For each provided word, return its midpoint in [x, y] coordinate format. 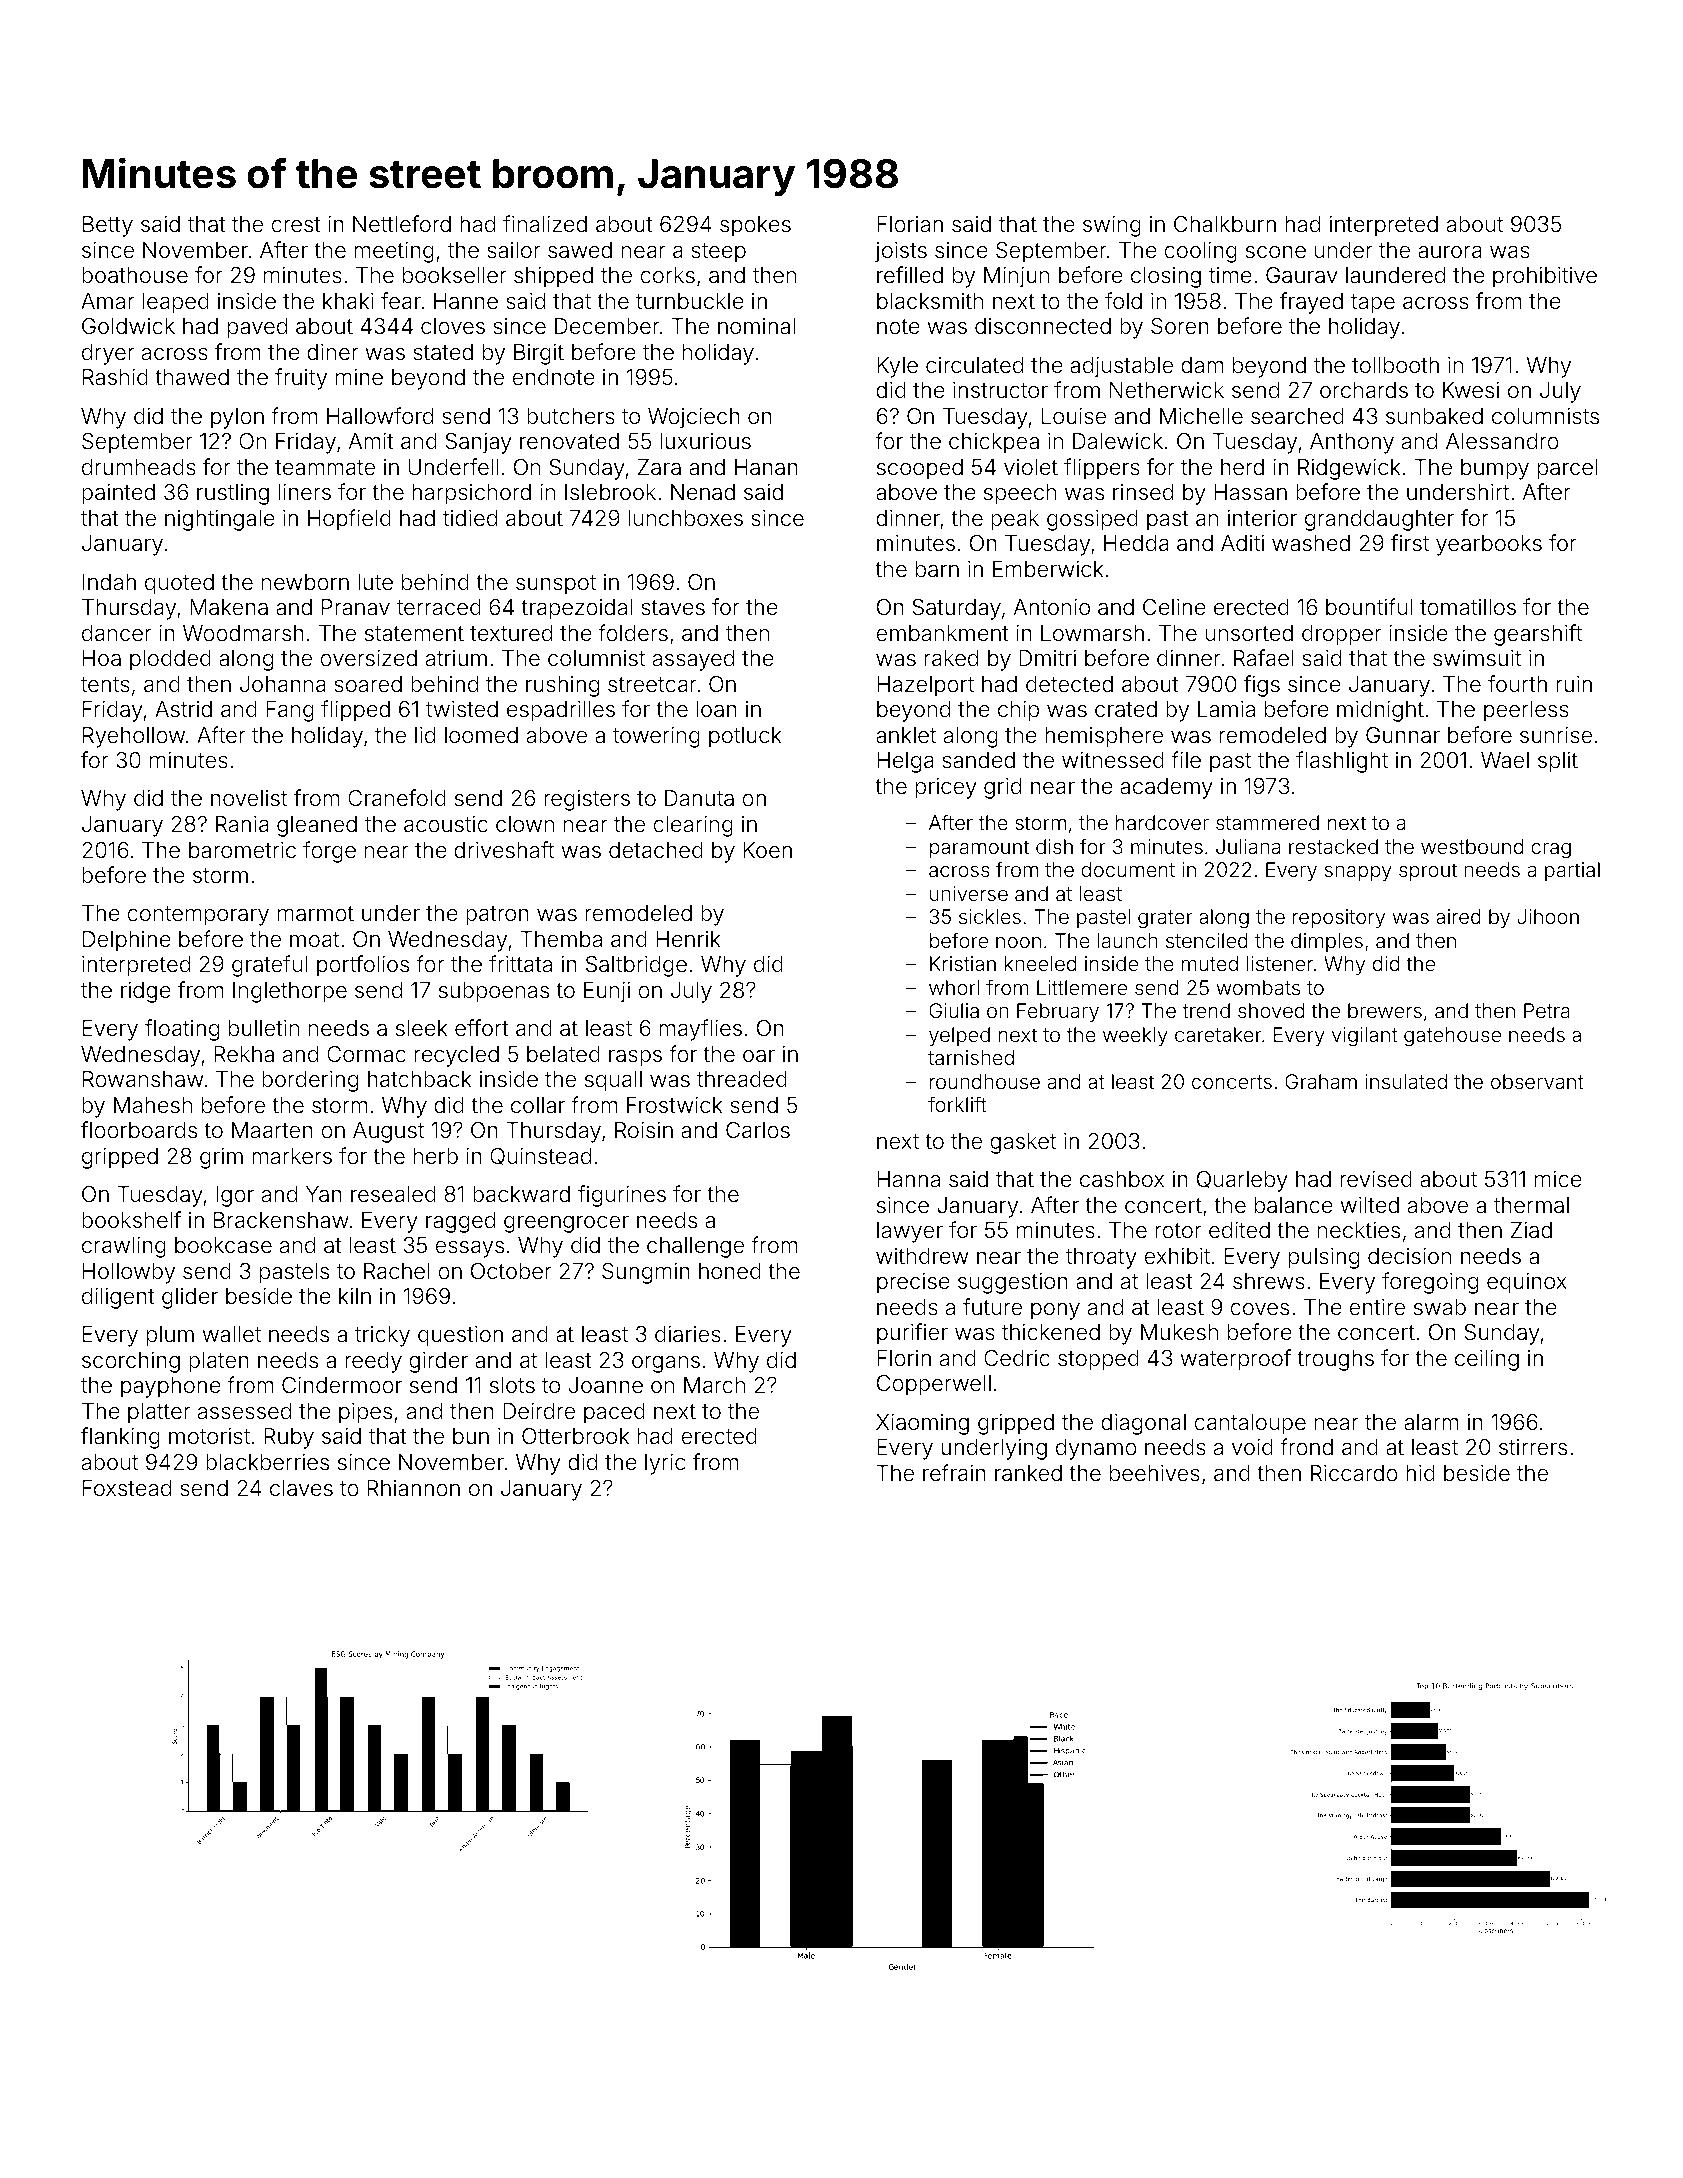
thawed [192, 377]
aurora [1450, 252]
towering [656, 737]
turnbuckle [690, 301]
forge [329, 852]
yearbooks [1489, 545]
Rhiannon [413, 1488]
